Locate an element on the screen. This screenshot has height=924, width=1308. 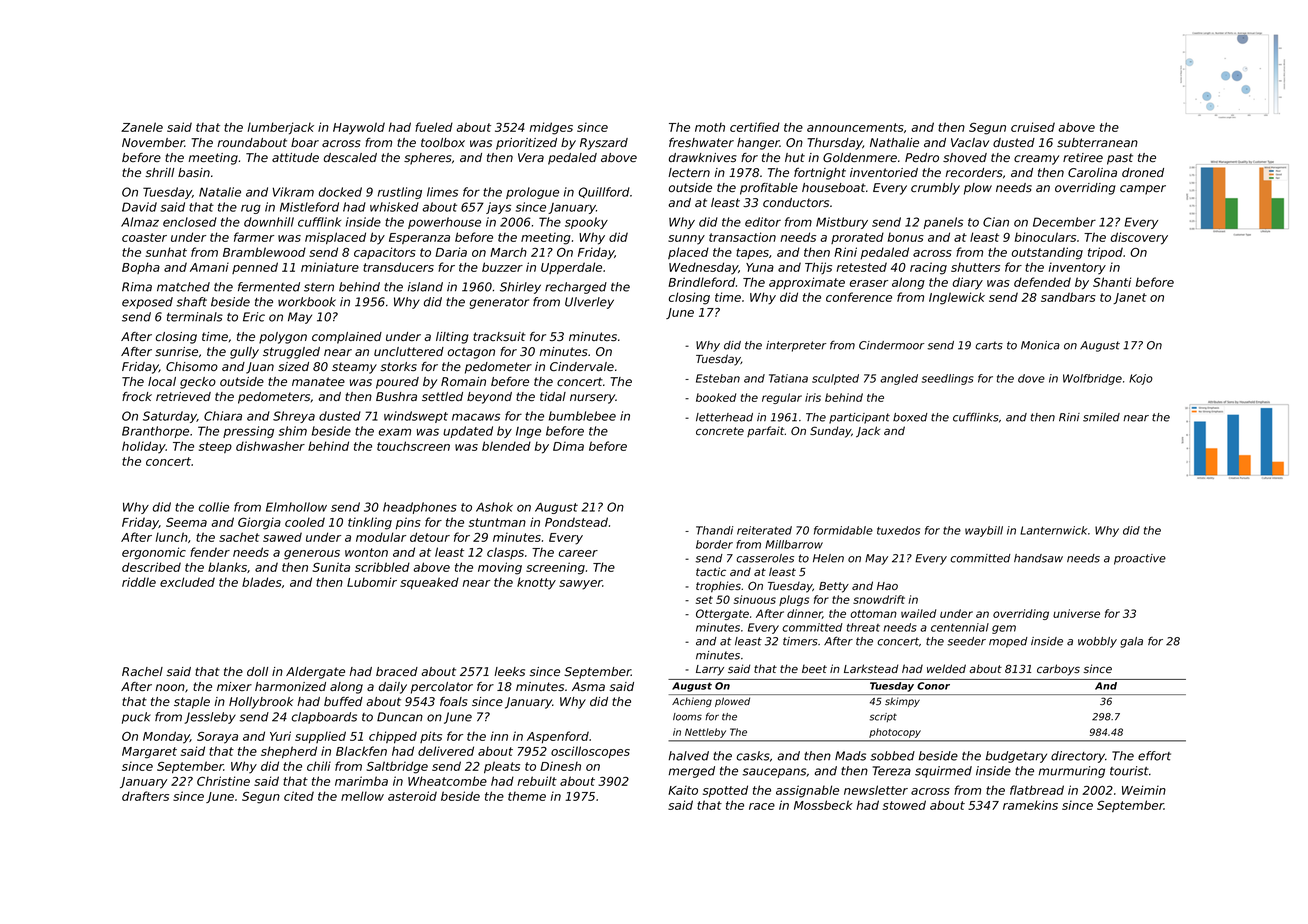
announcements is located at coordinates (855, 127).
